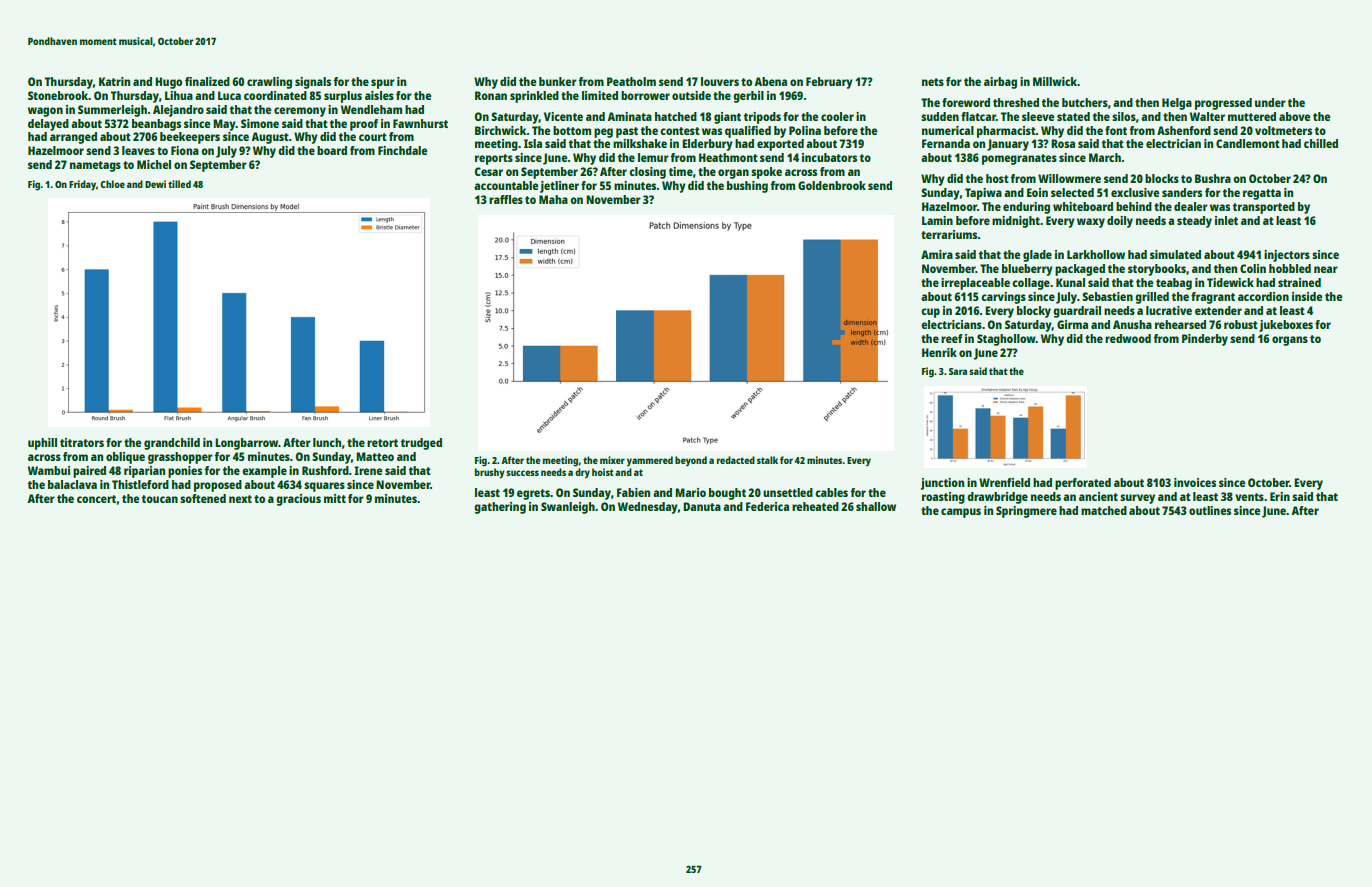 The image size is (1372, 887). What do you see at coordinates (930, 313) in the screenshot?
I see `cup` at bounding box center [930, 313].
